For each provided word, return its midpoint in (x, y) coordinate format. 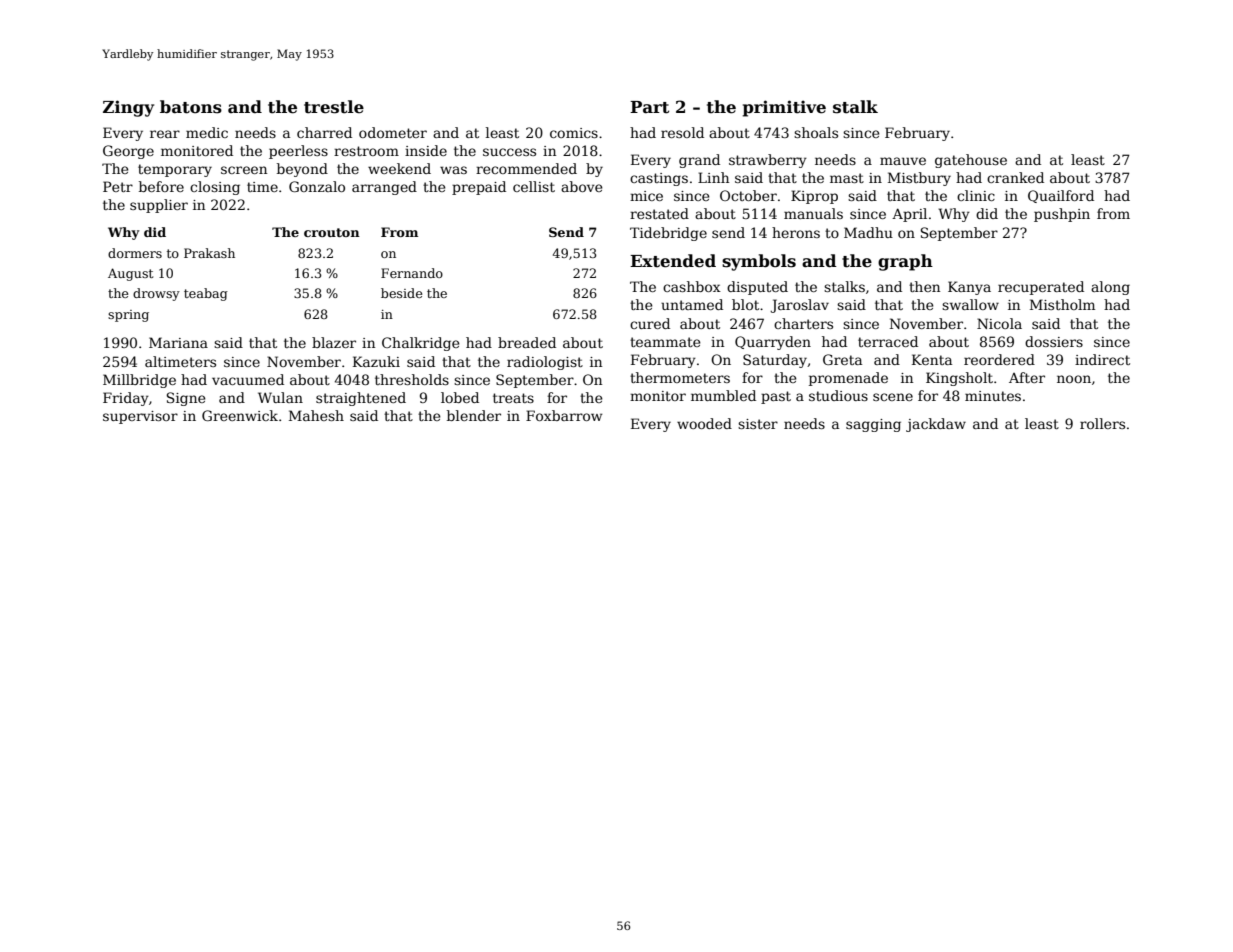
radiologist (545, 363)
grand (699, 161)
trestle (334, 107)
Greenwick (240, 415)
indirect (1102, 359)
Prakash (209, 253)
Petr (118, 186)
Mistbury (919, 179)
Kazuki (376, 361)
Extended (673, 261)
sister (758, 424)
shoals (816, 132)
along (1110, 288)
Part (649, 107)
